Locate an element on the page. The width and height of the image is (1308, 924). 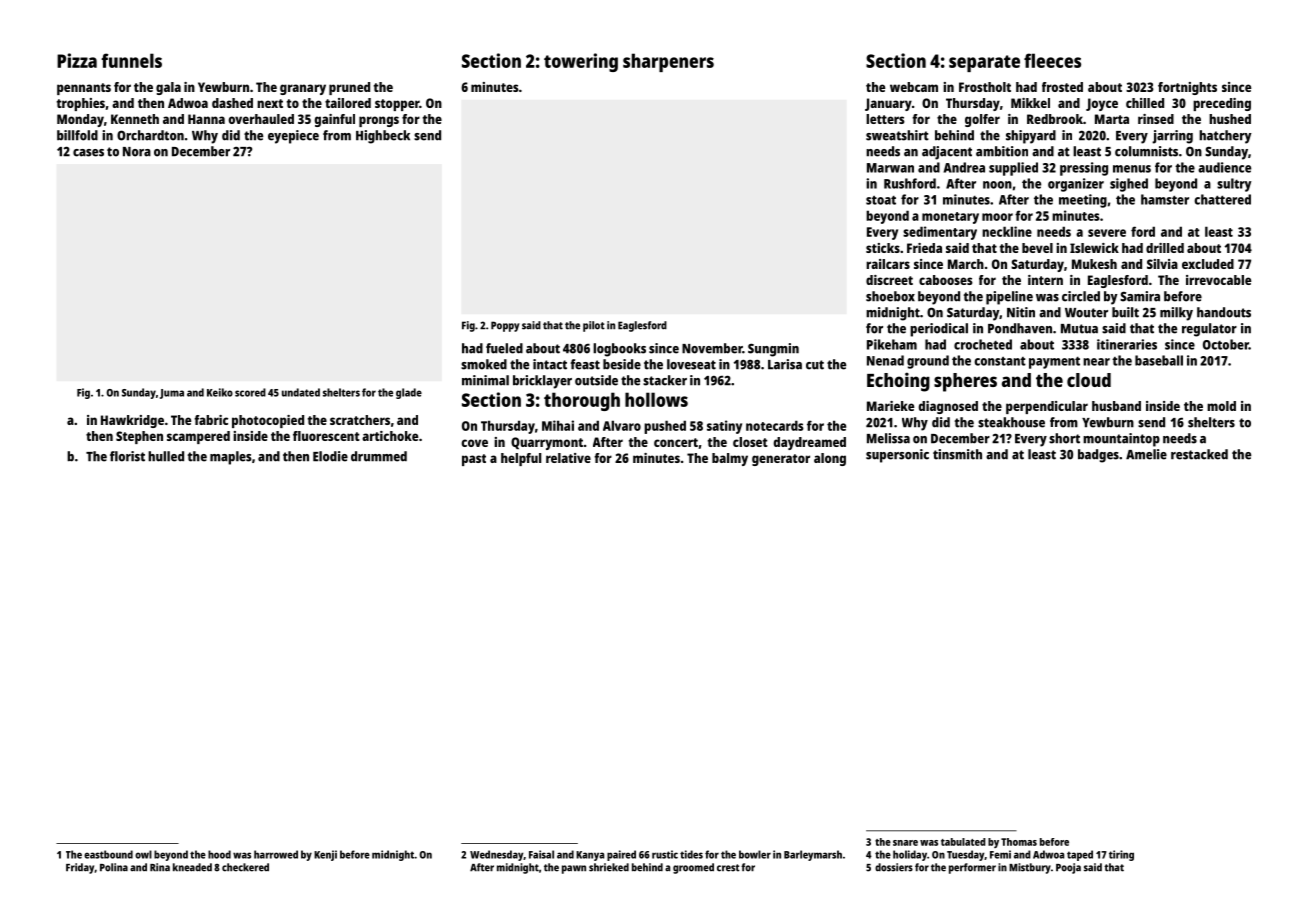
towering is located at coordinates (581, 62).
